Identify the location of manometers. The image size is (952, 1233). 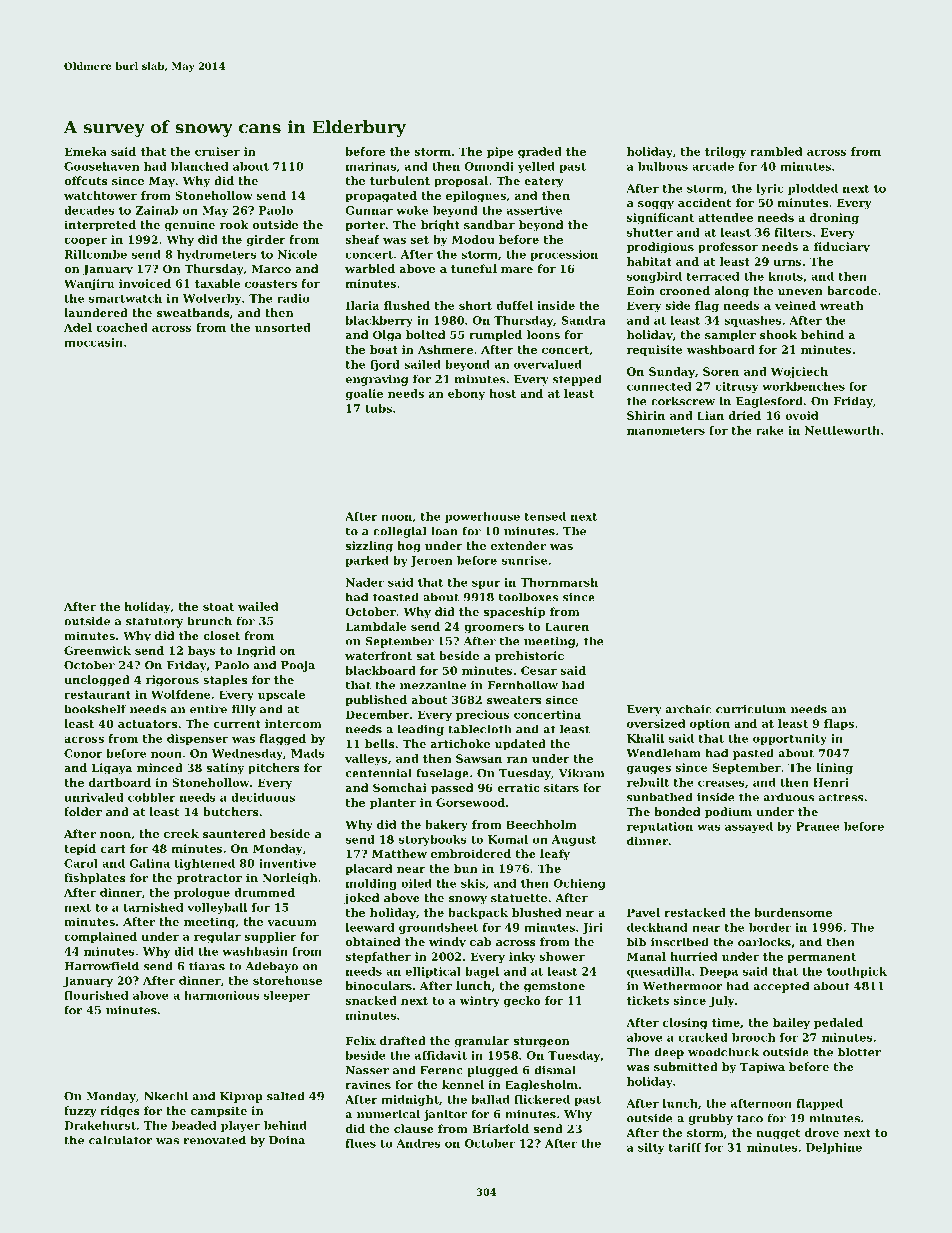
(666, 431).
